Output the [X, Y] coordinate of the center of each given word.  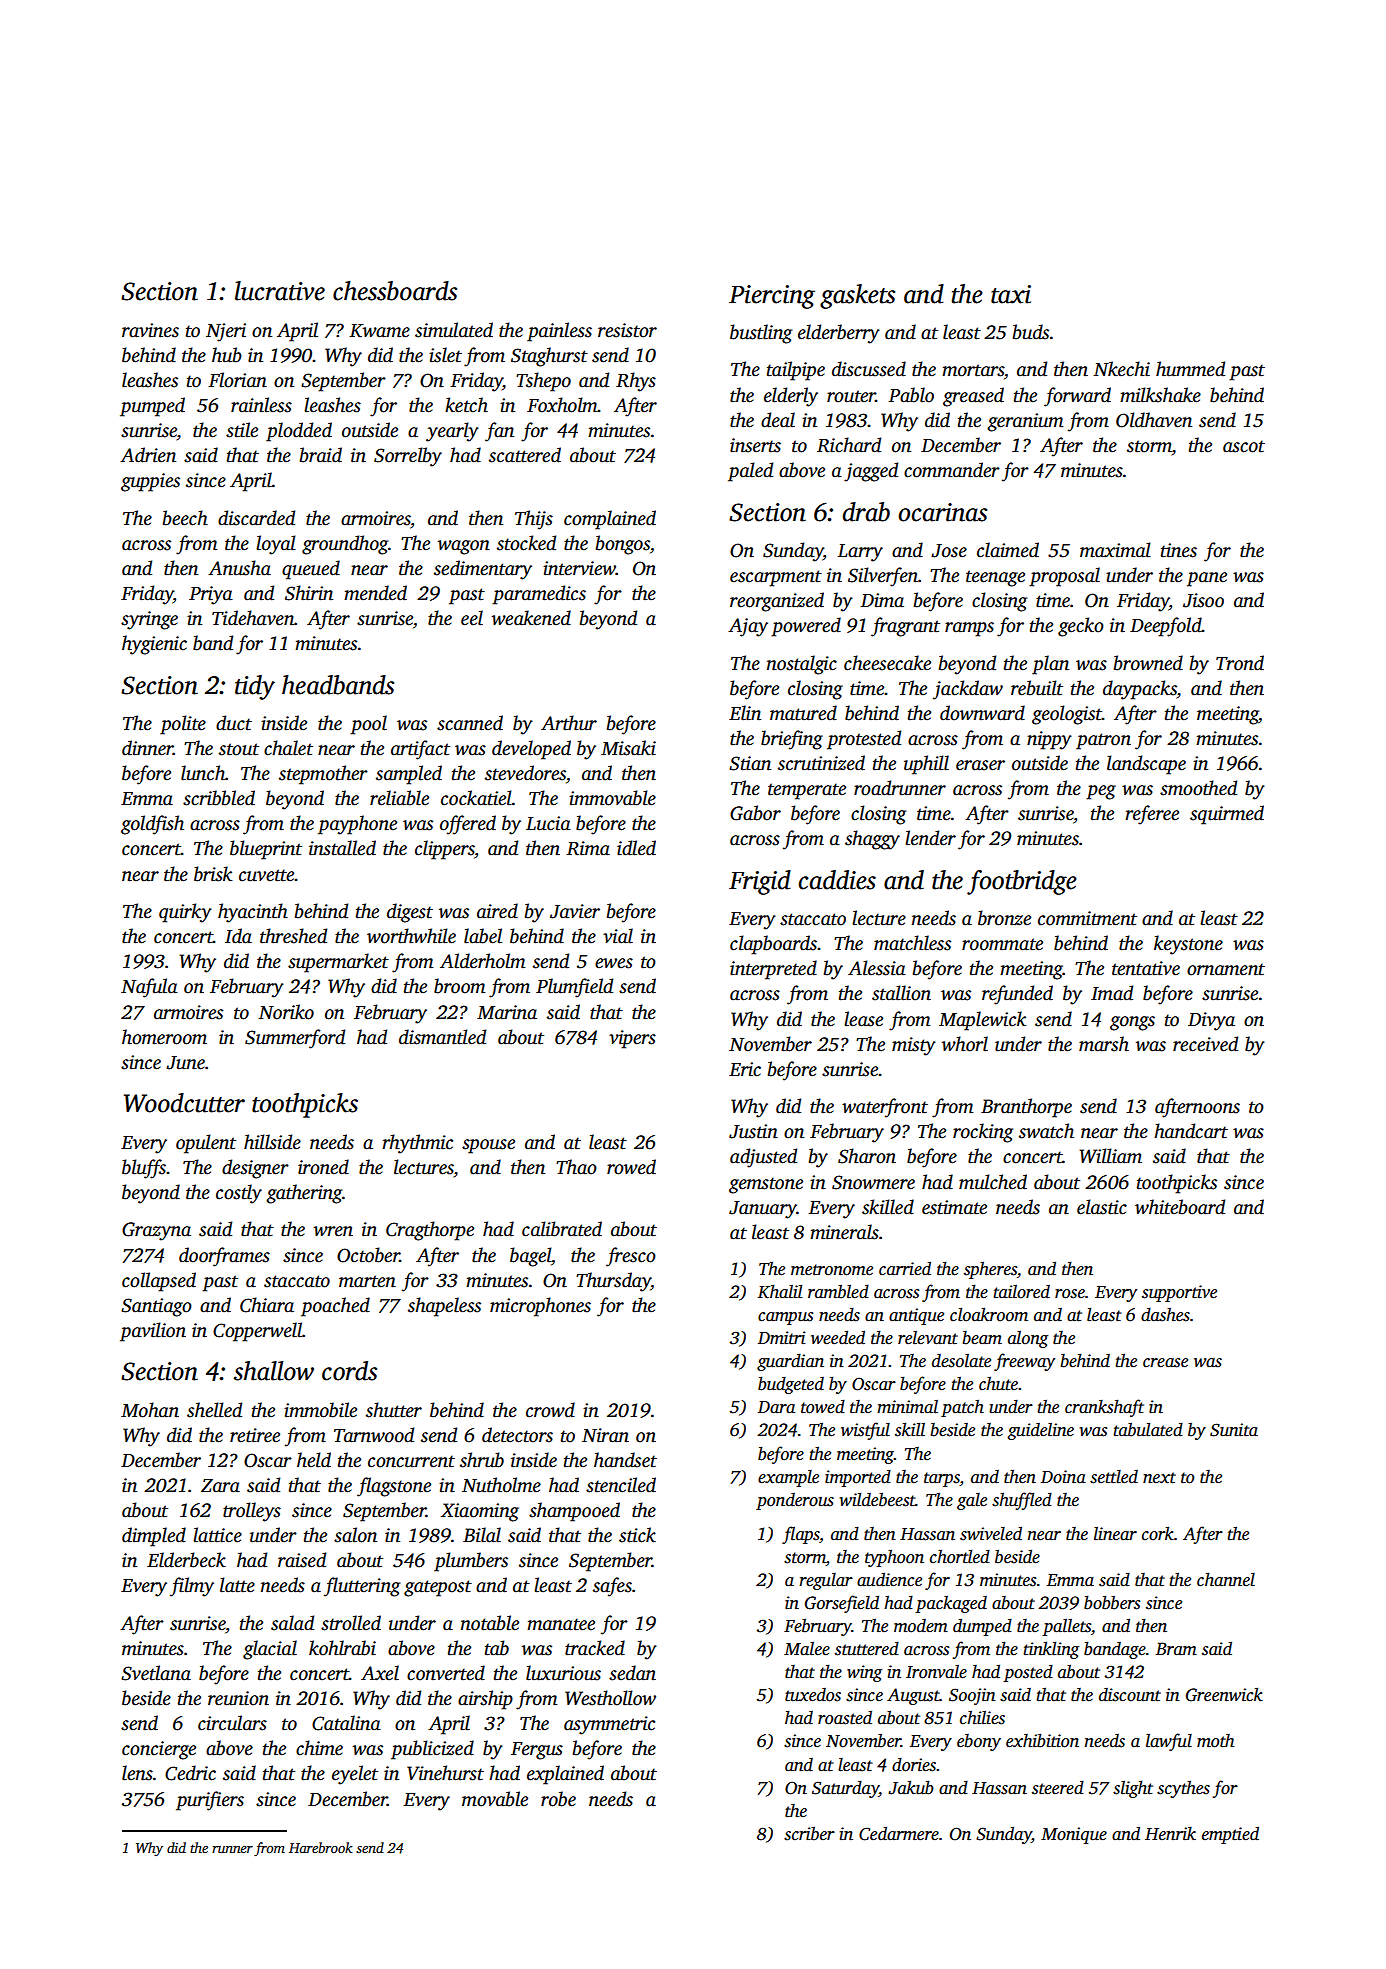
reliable [399, 798]
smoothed [1198, 788]
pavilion [153, 1332]
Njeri [226, 332]
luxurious [563, 1673]
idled [636, 848]
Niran [605, 1435]
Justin [753, 1131]
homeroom [164, 1037]
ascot [1244, 446]
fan [499, 432]
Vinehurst [445, 1773]
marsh [1104, 1044]
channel [1226, 1579]
